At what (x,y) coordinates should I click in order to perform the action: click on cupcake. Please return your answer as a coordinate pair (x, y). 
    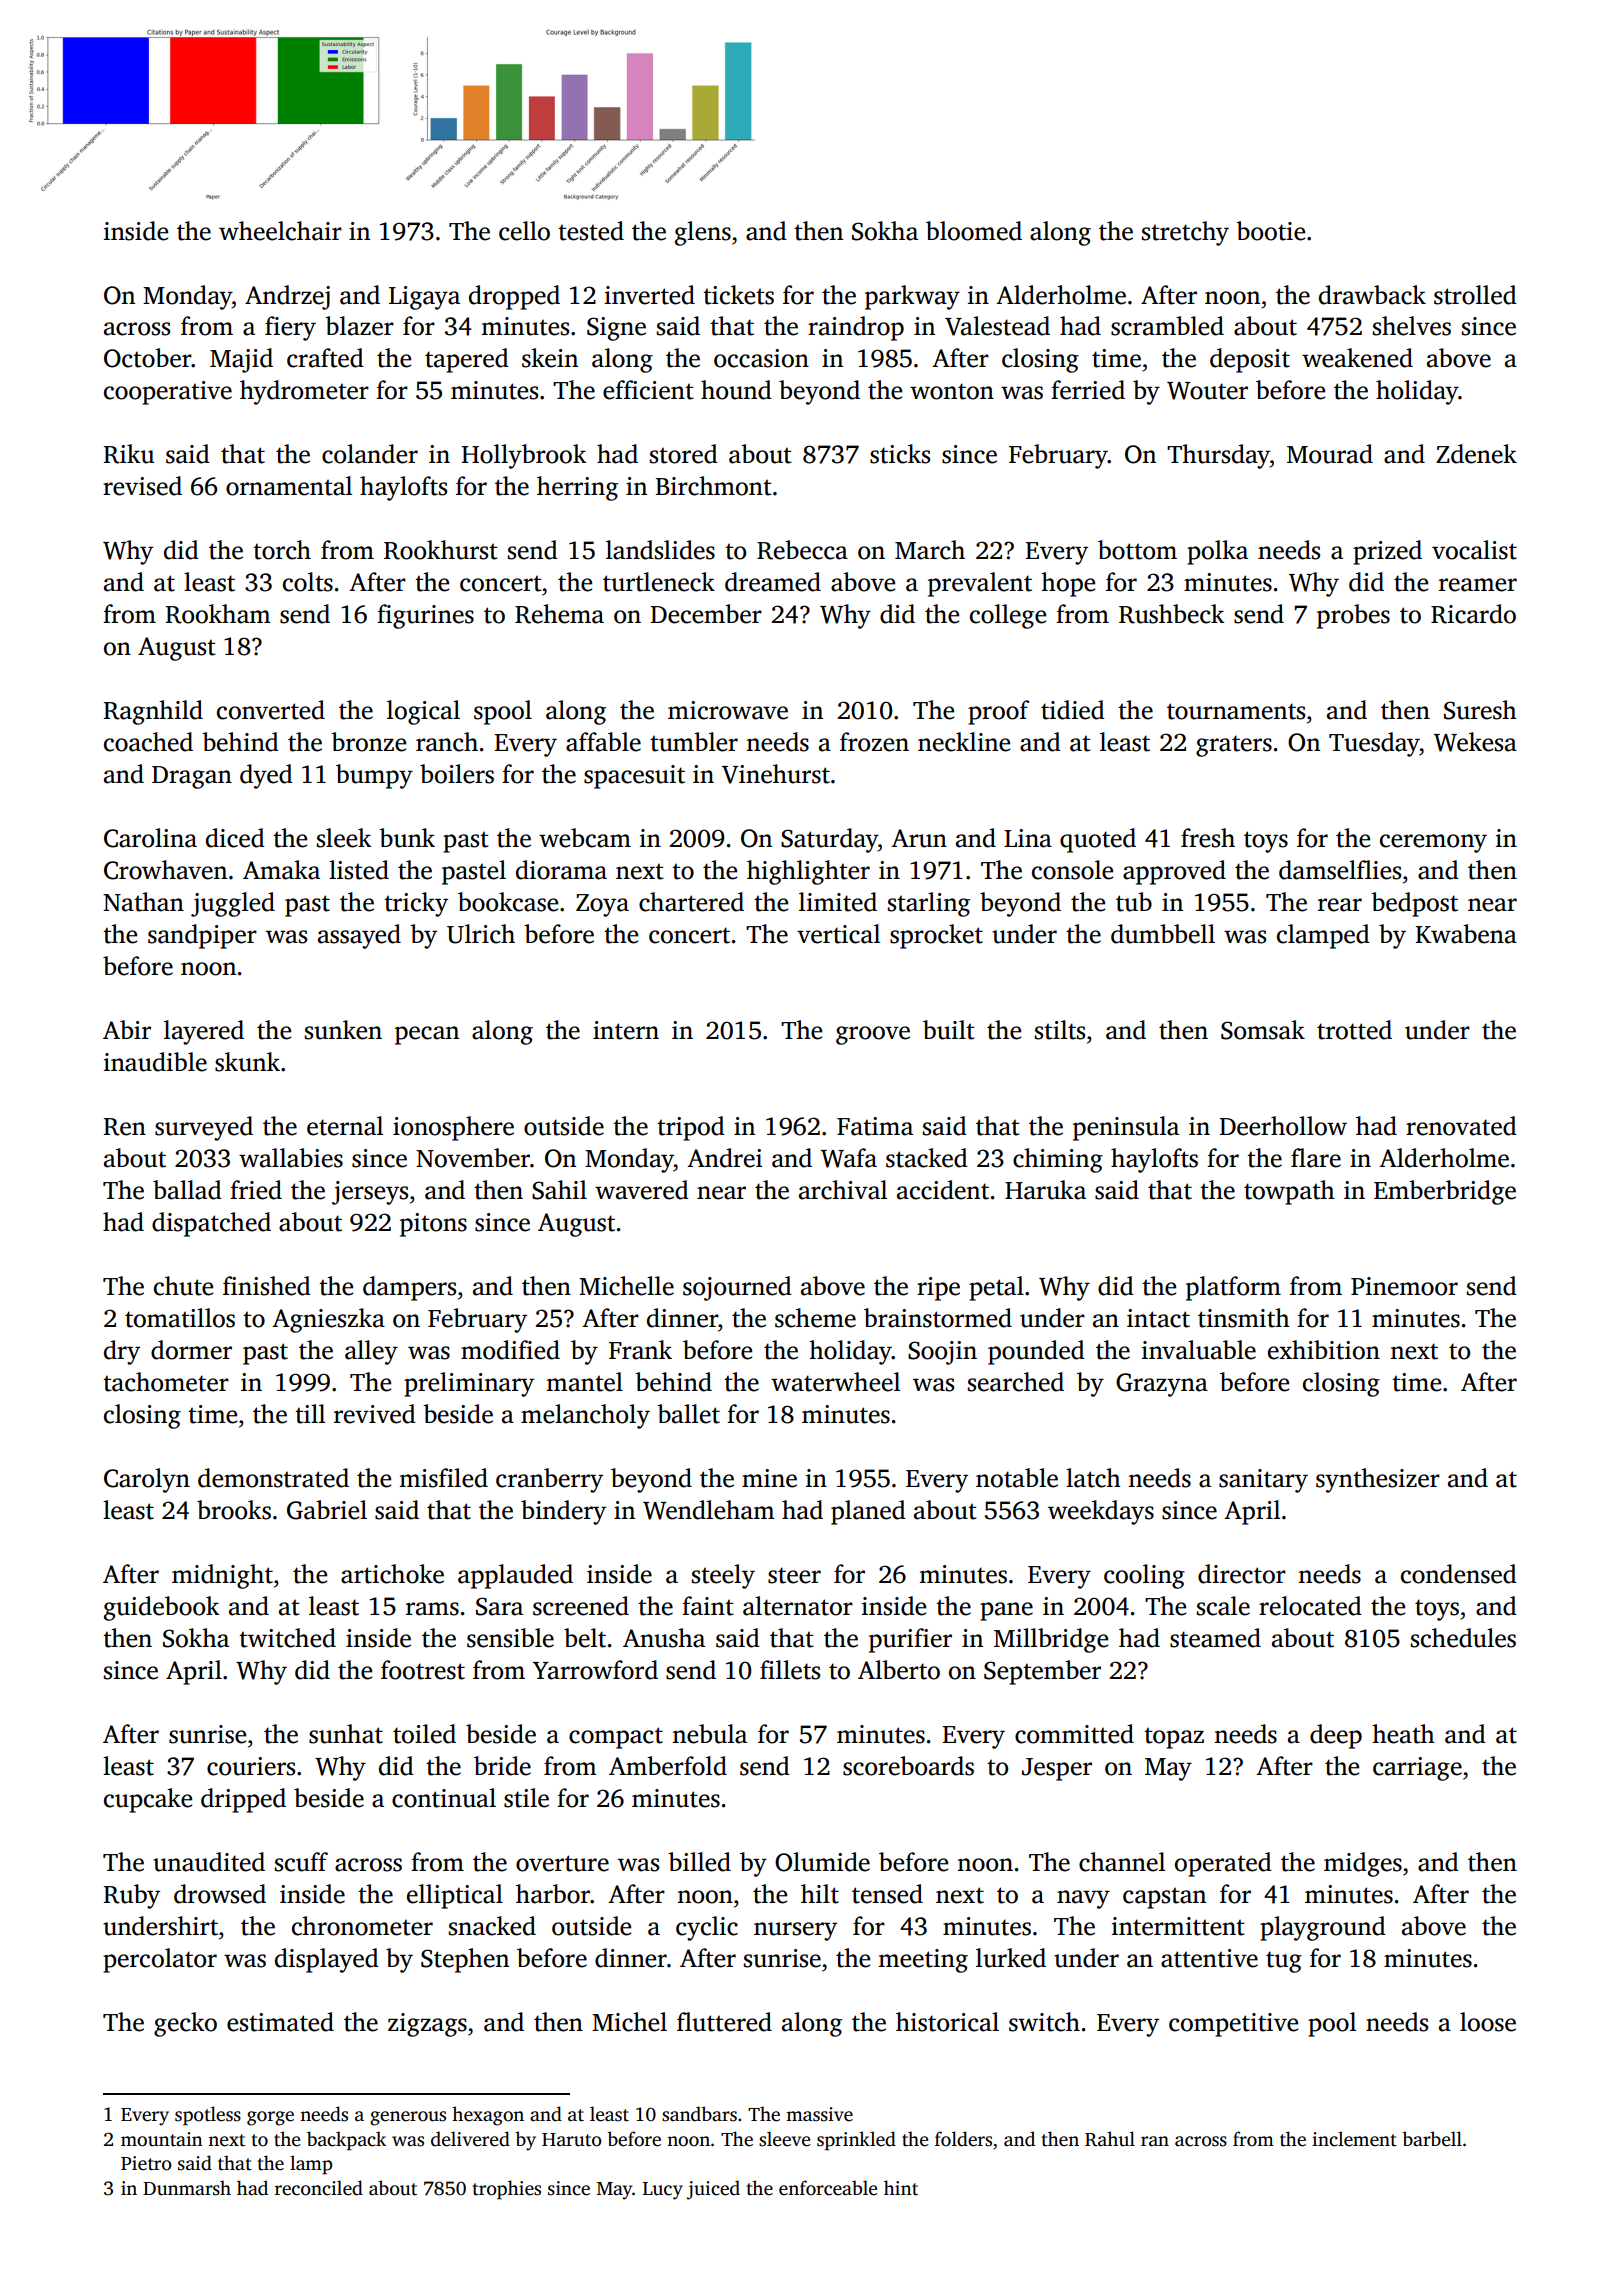
    Looking at the image, I should click on (148, 1800).
